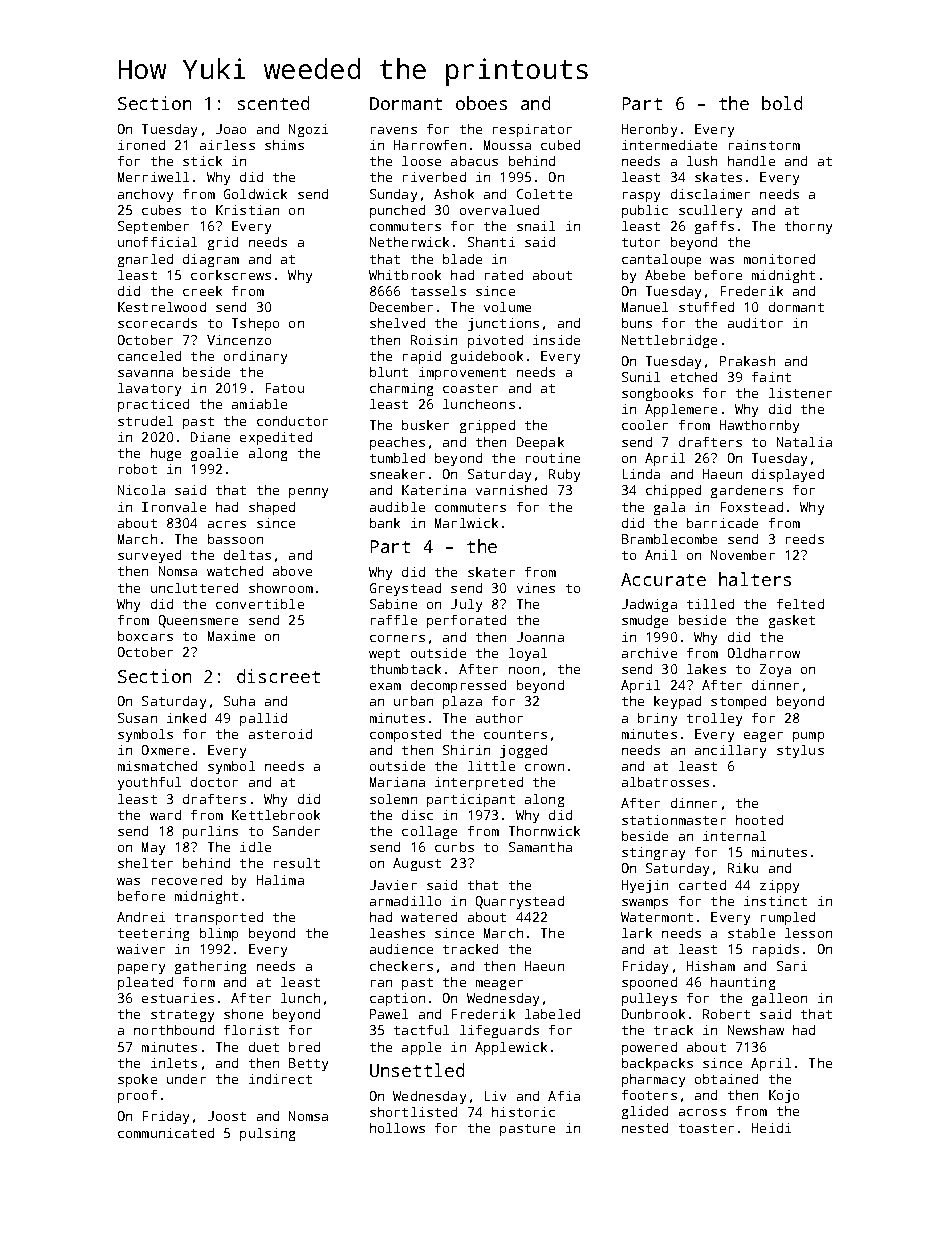  Describe the element at coordinates (161, 210) in the screenshot. I see `cubes` at that location.
